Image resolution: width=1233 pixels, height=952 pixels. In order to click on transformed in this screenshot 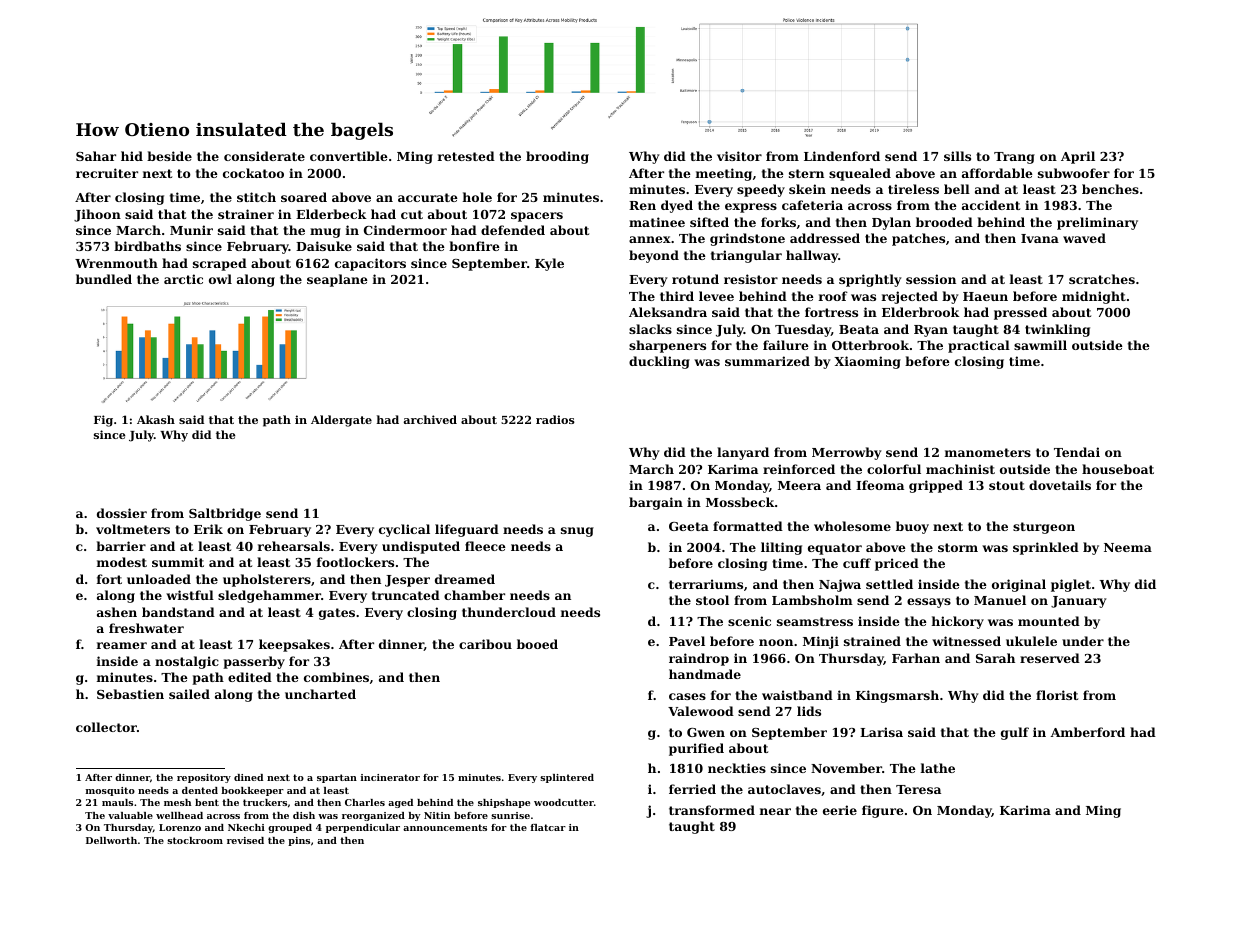, I will do `click(712, 810)`.
